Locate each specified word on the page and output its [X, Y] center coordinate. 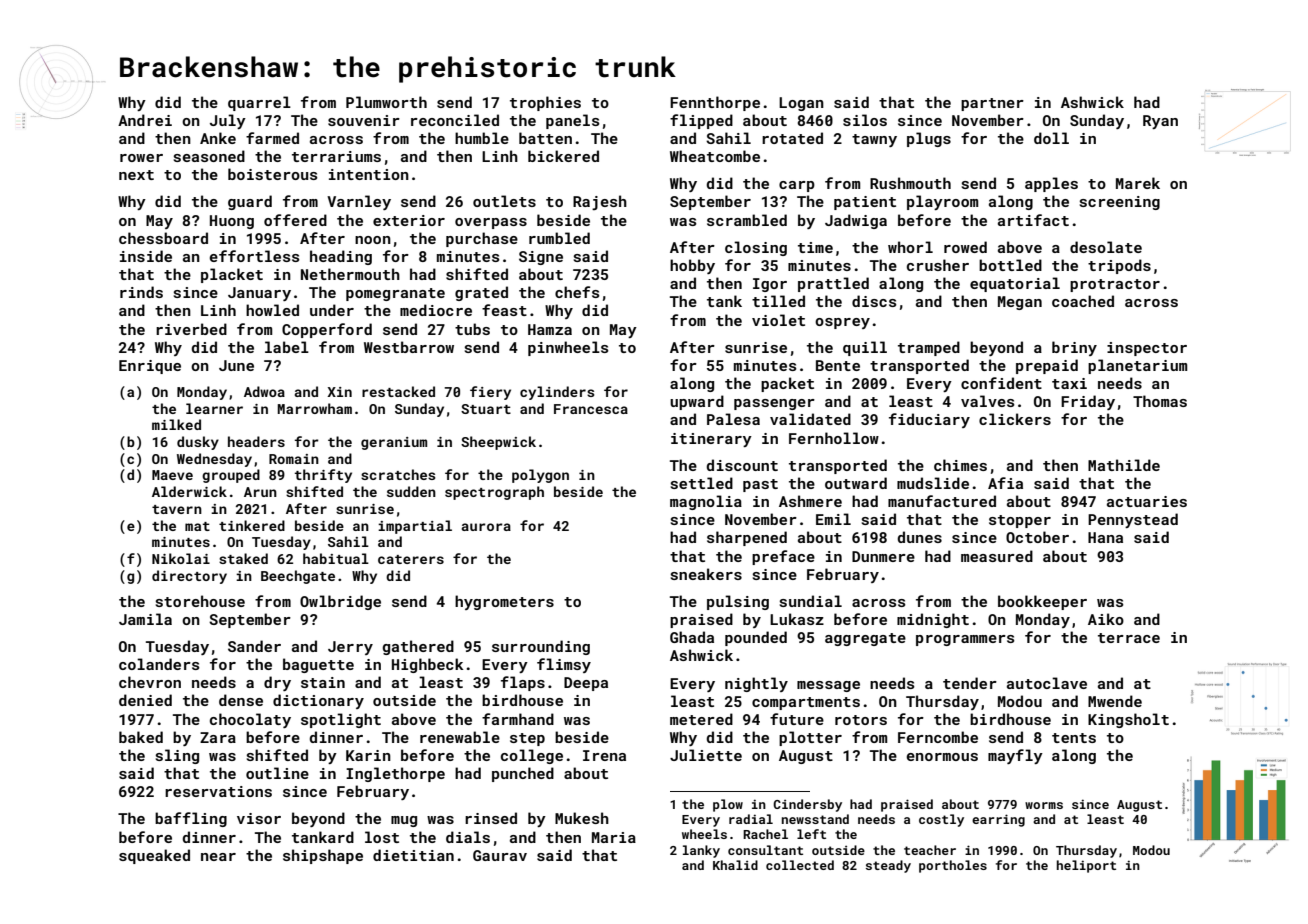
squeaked [154, 856]
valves [988, 401]
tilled [778, 301]
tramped [929, 348]
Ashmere [810, 501]
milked [176, 424]
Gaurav [500, 855]
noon [373, 240]
